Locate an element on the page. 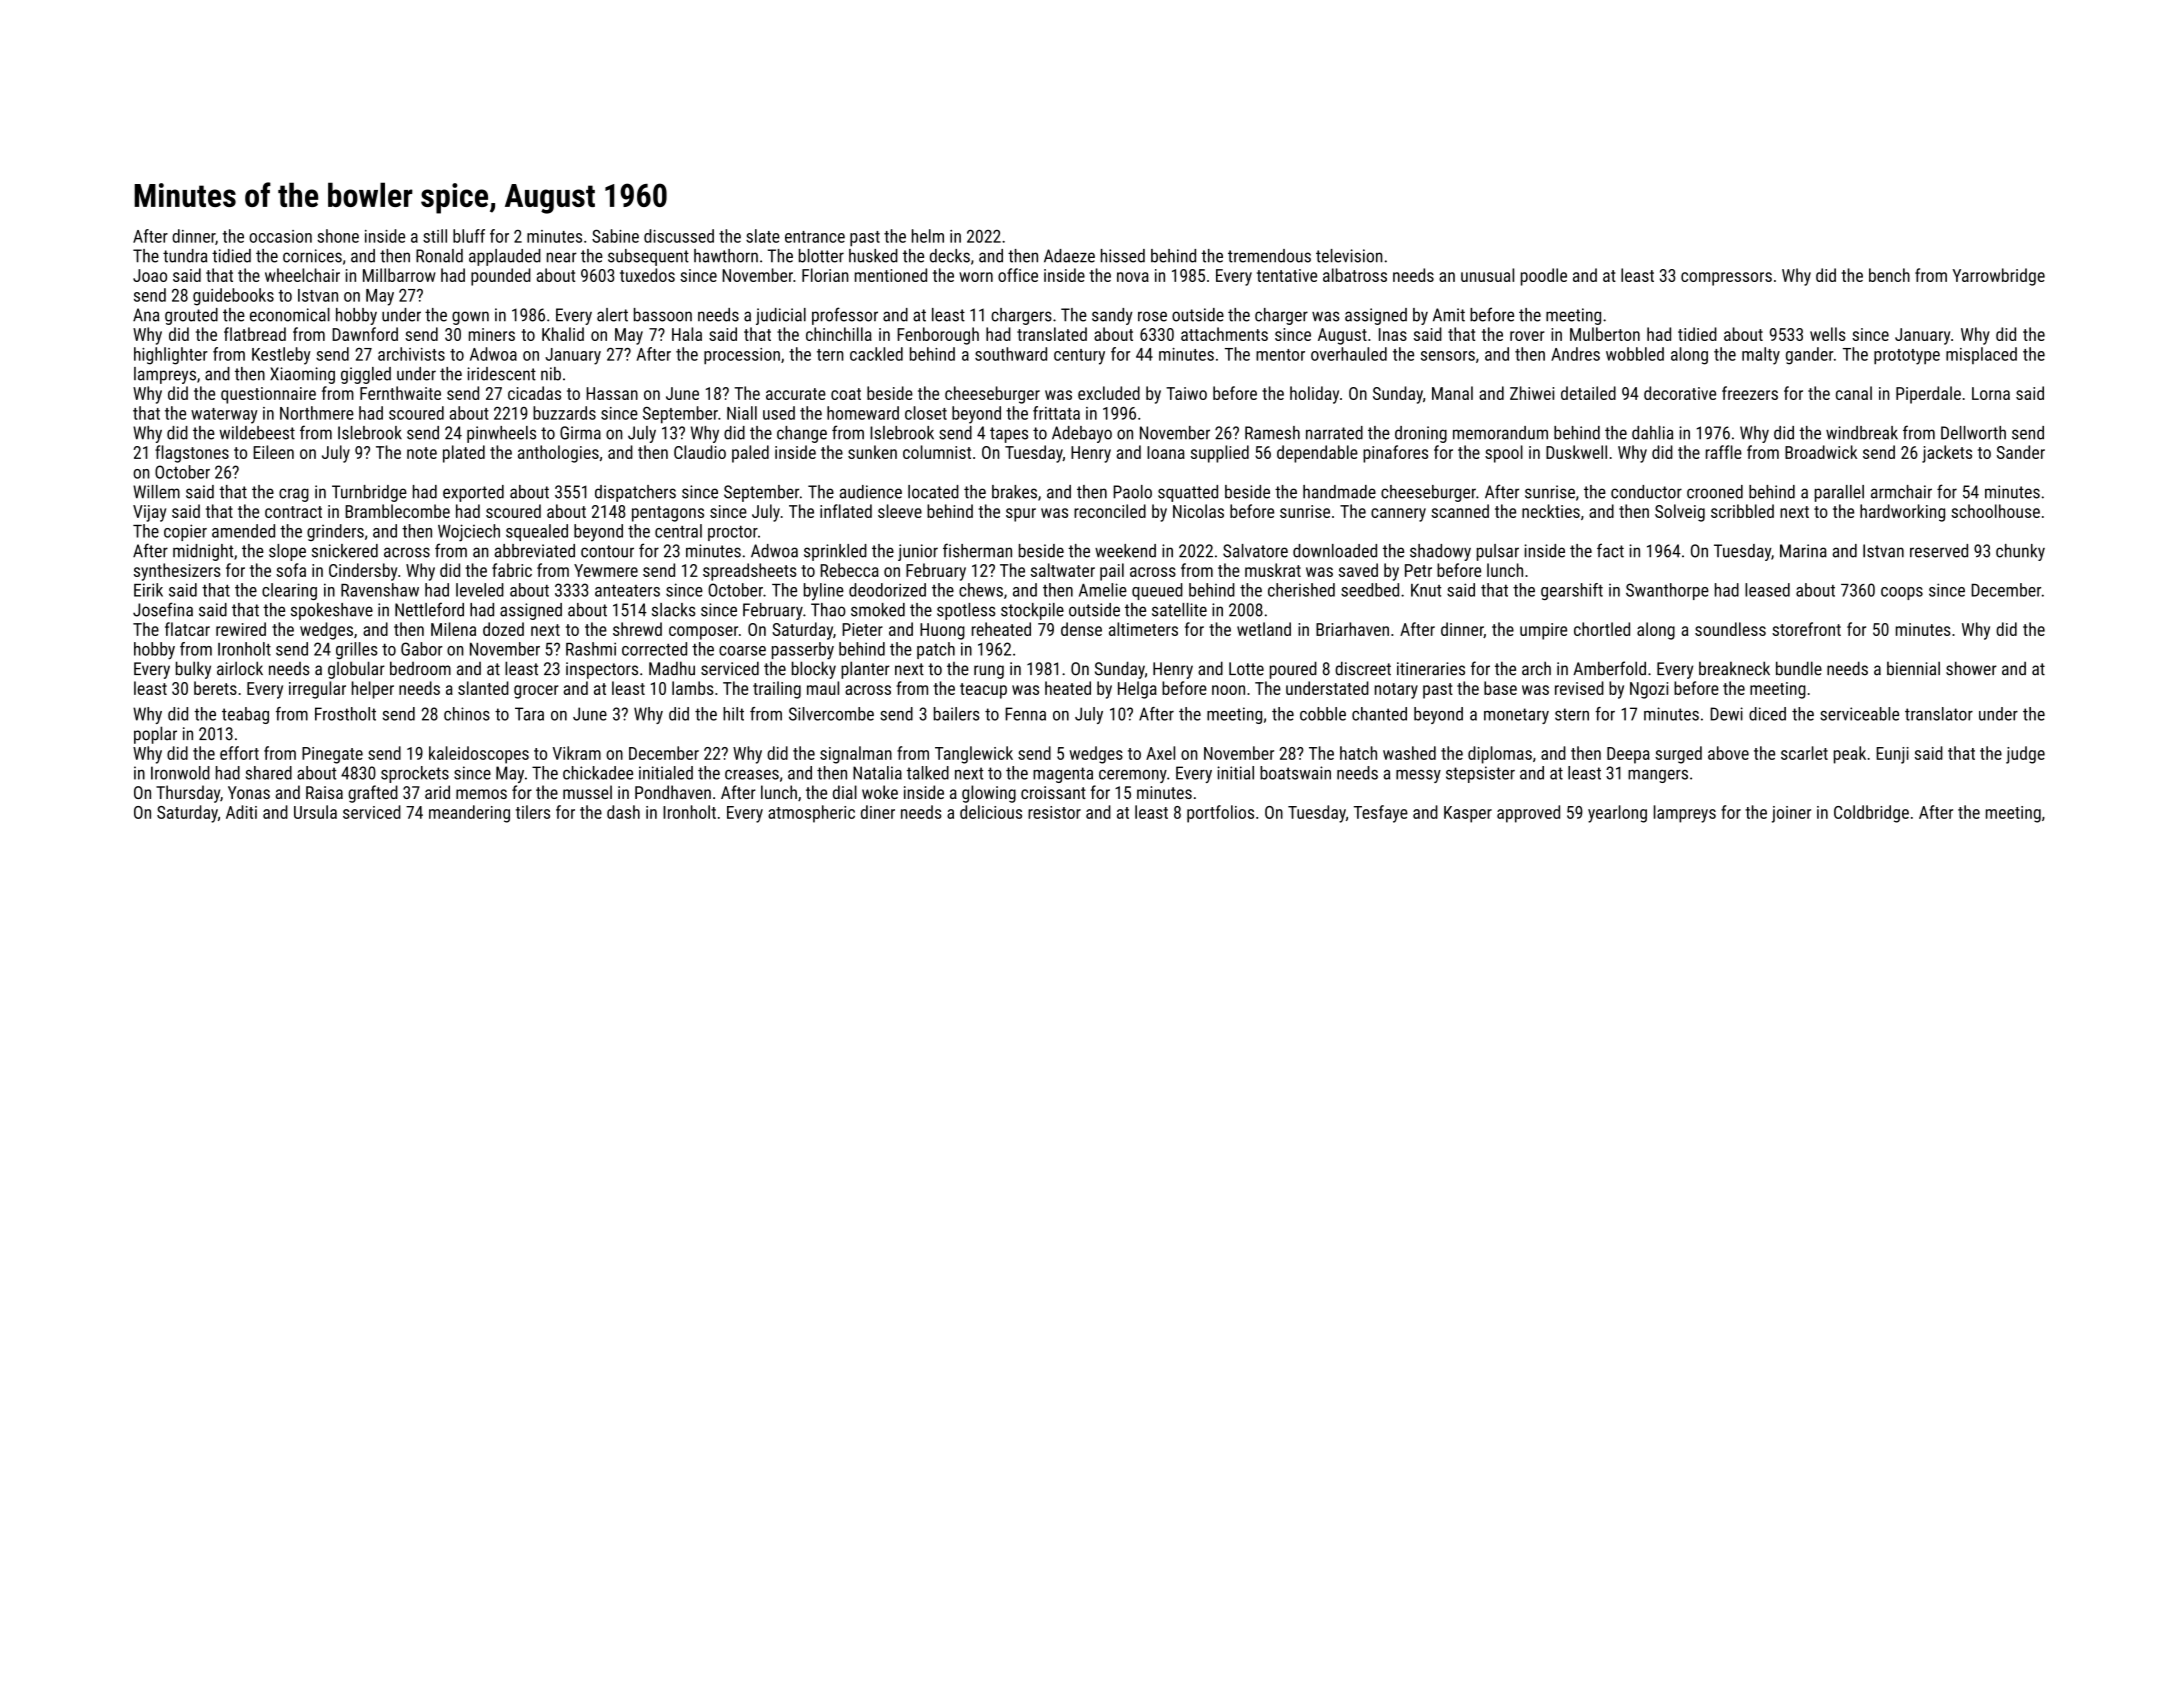  yearlong is located at coordinates (1617, 814).
